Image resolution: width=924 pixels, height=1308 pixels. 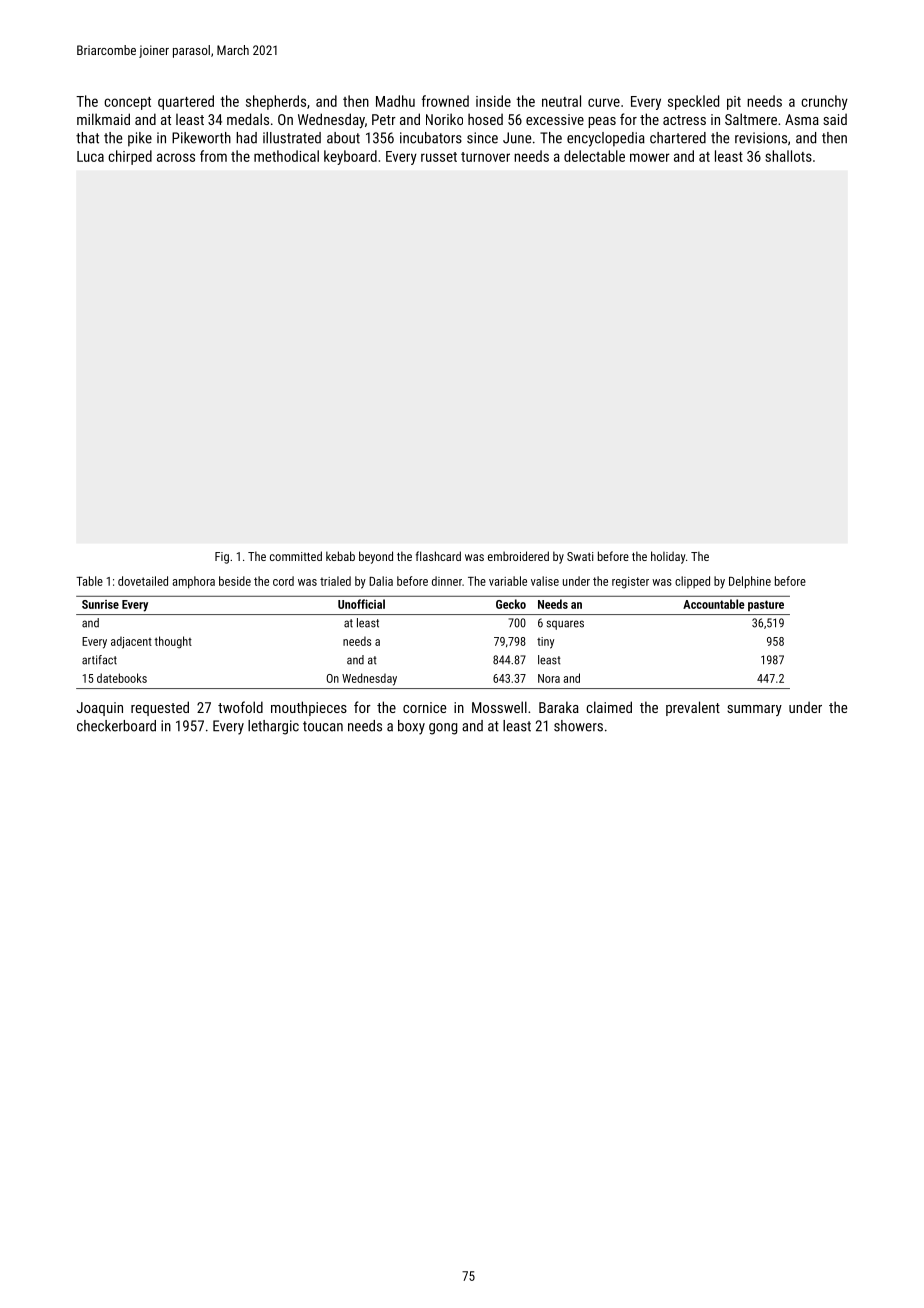 I want to click on embroidered, so click(x=518, y=556).
